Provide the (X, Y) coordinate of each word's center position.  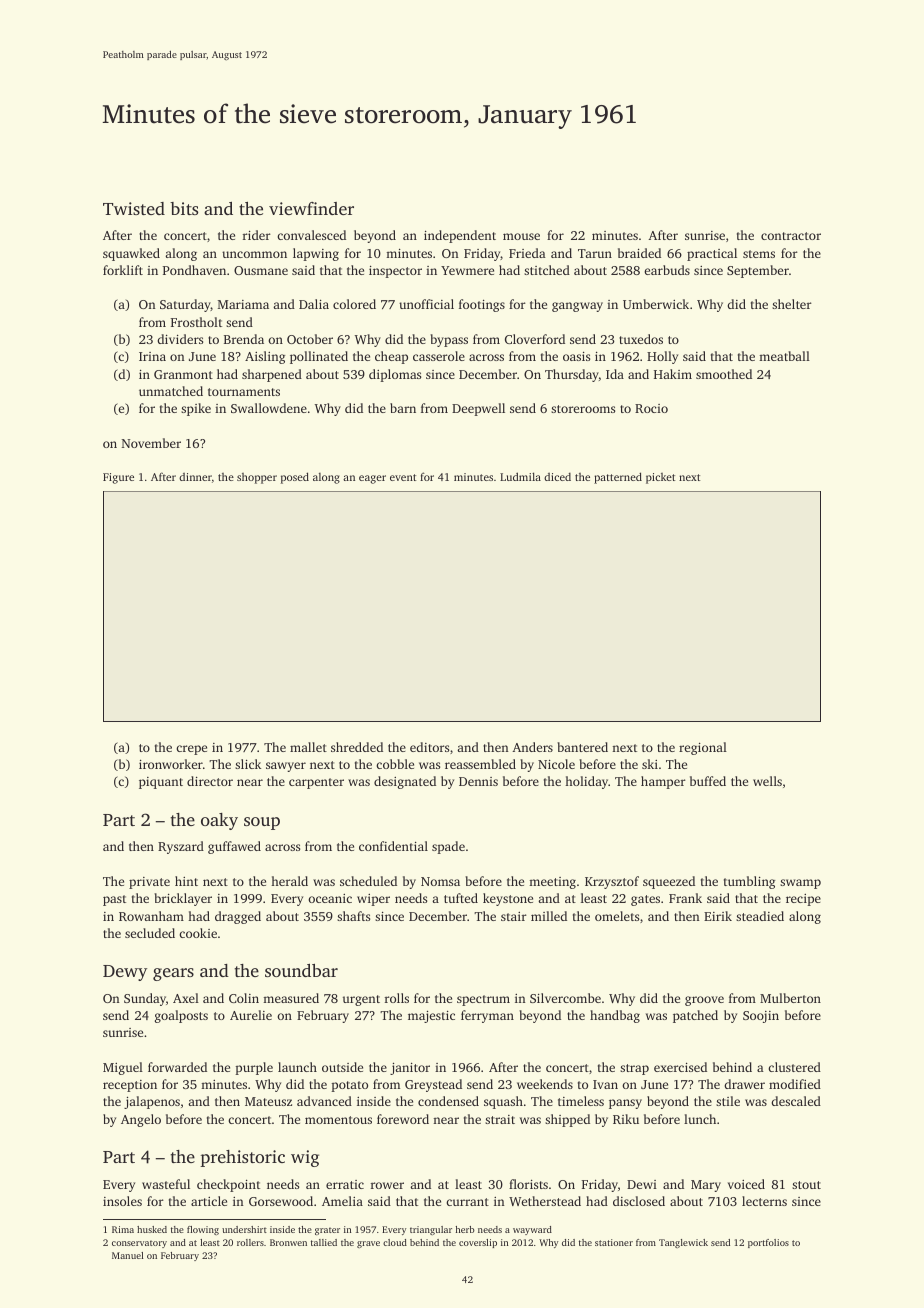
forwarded (177, 1067)
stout (806, 1185)
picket (660, 478)
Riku (626, 1119)
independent (460, 236)
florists (528, 1184)
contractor (791, 236)
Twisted (134, 208)
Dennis (478, 781)
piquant (161, 783)
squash (503, 1102)
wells (767, 781)
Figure (118, 478)
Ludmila (520, 476)
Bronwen (288, 1242)
